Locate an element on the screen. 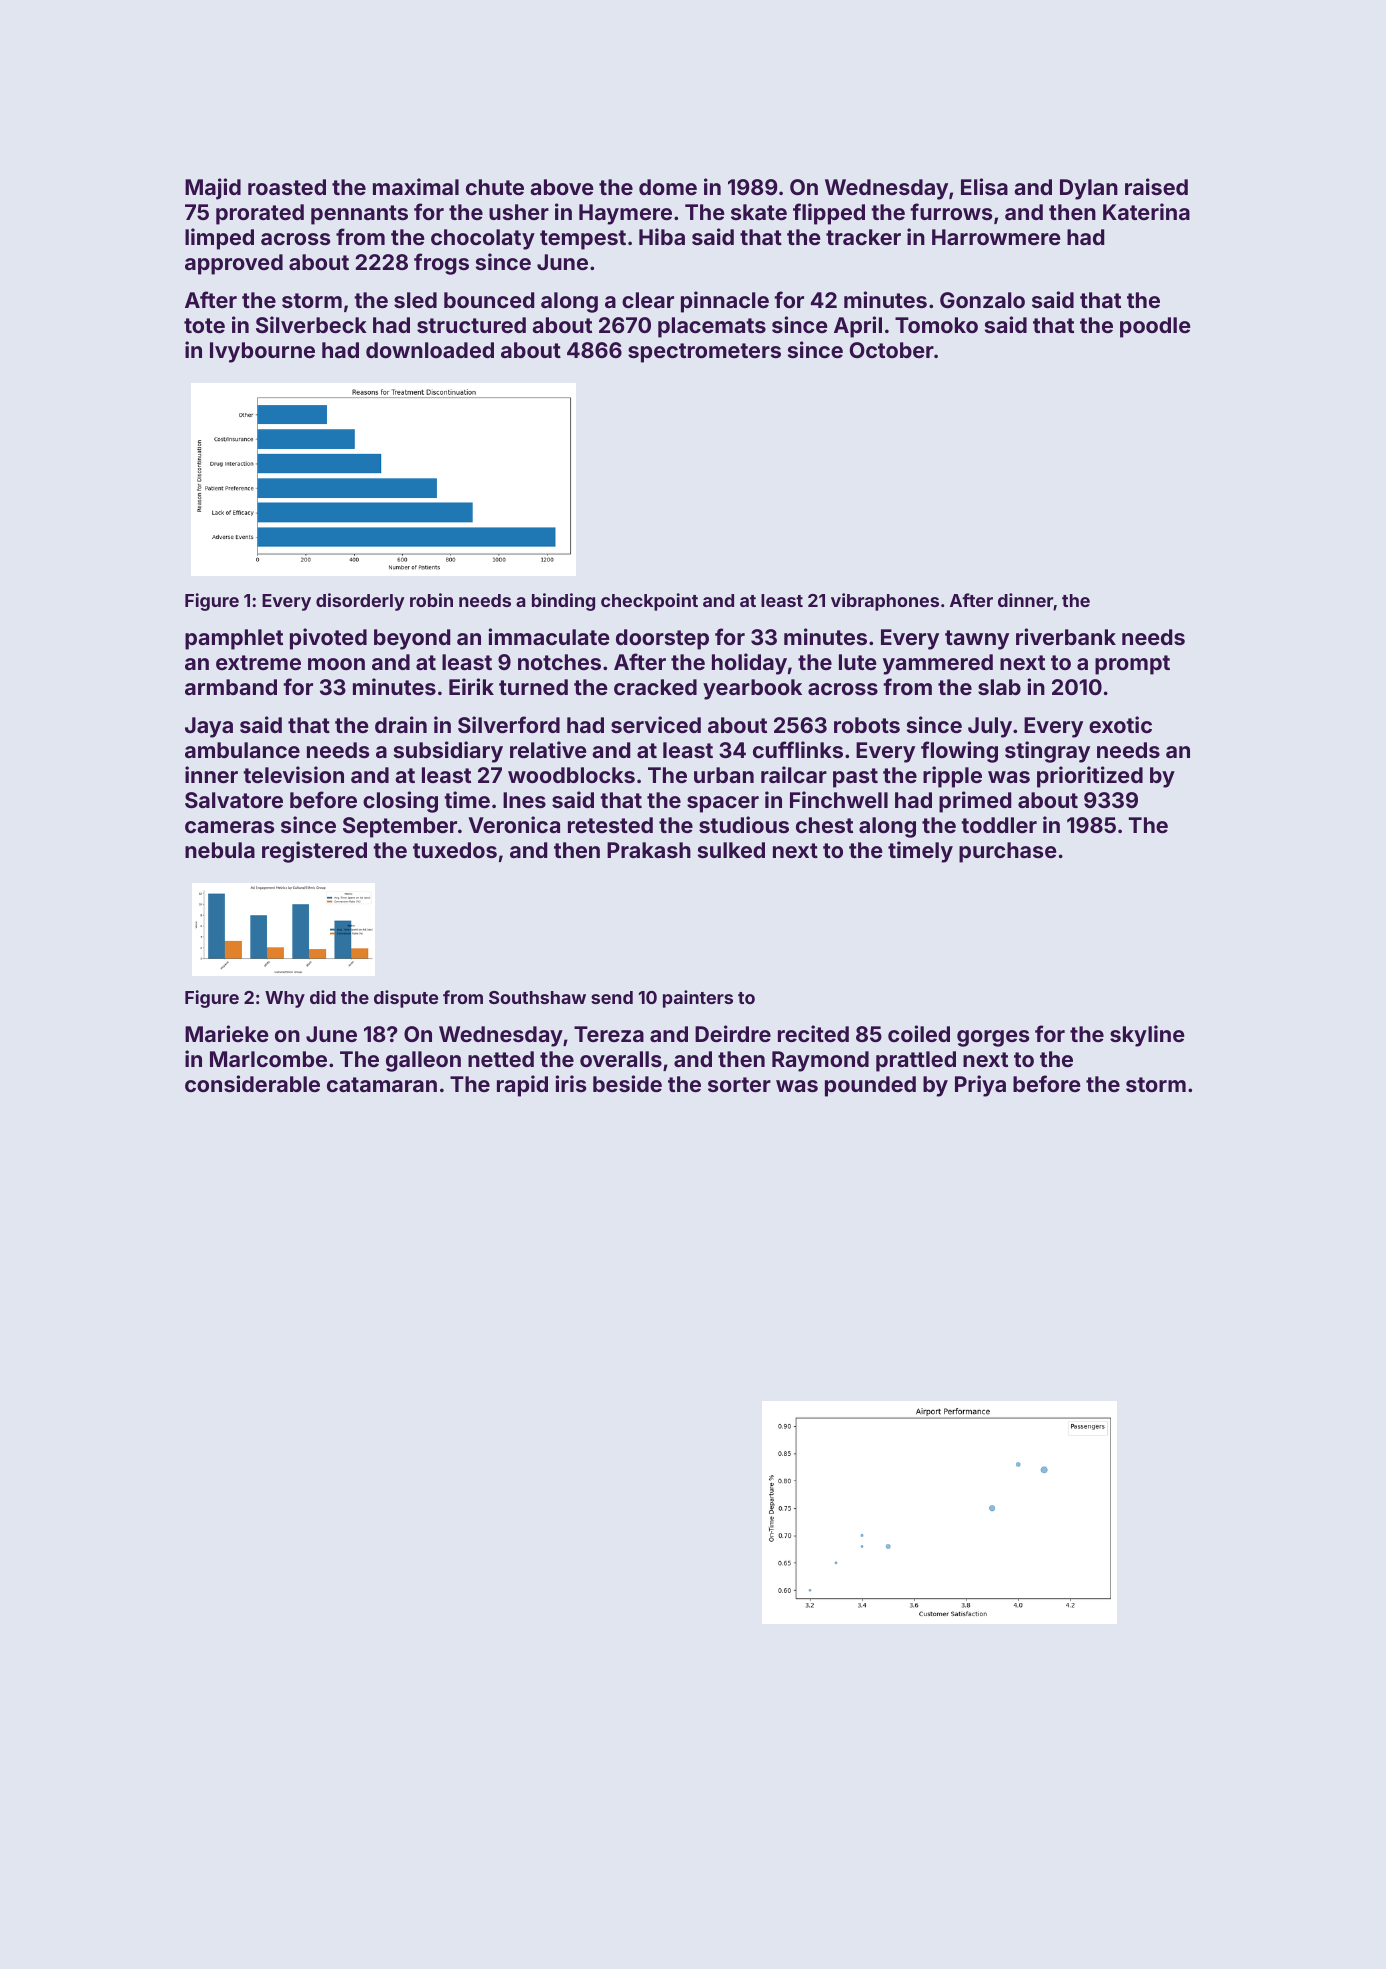  gorges is located at coordinates (993, 1038).
